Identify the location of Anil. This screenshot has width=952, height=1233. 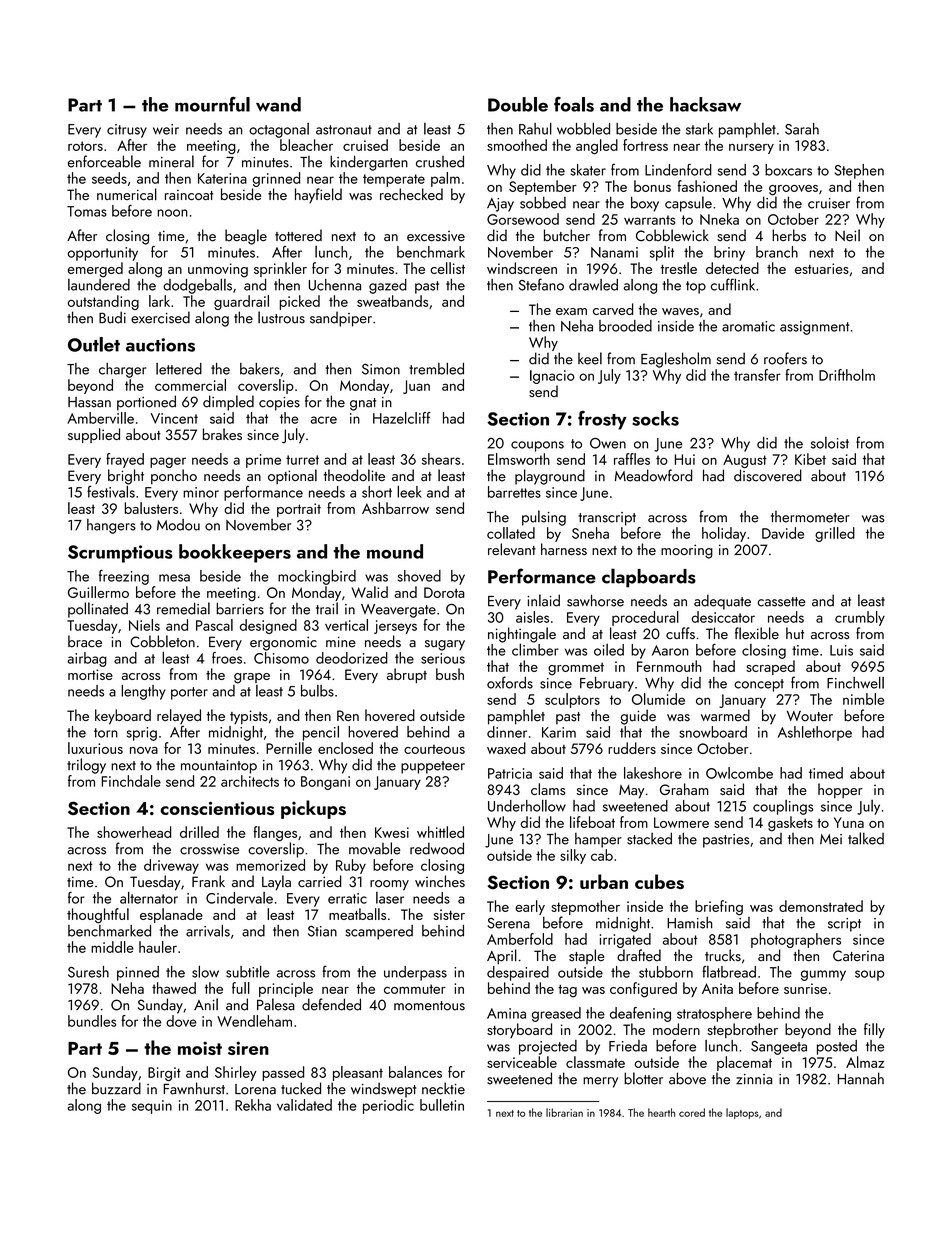
(206, 1004).
